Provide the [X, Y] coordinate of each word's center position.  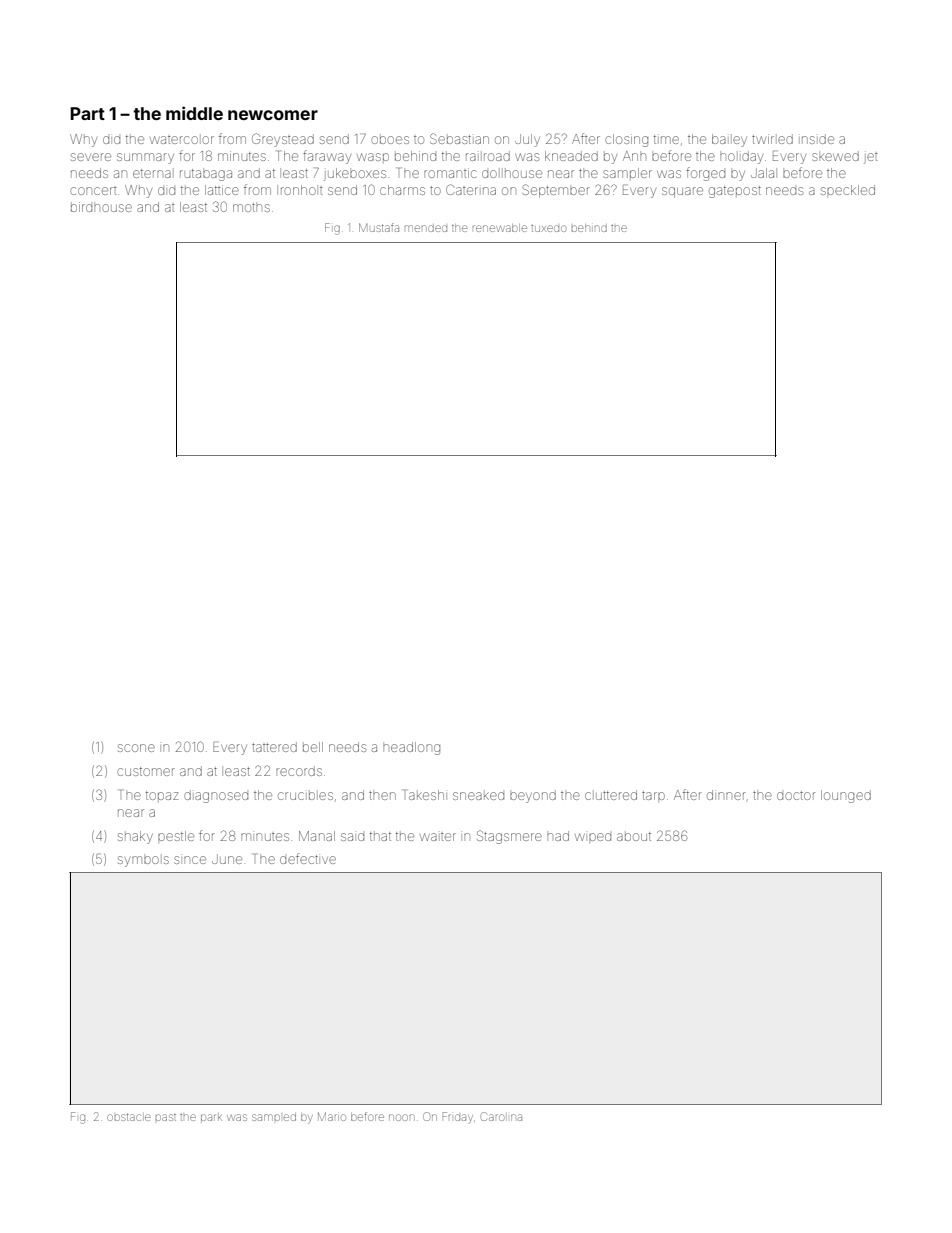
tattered [274, 747]
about [634, 836]
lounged [846, 796]
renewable [500, 228]
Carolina [501, 1116]
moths [251, 207]
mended [426, 228]
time [666, 139]
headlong [411, 748]
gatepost [735, 192]
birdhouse [101, 207]
